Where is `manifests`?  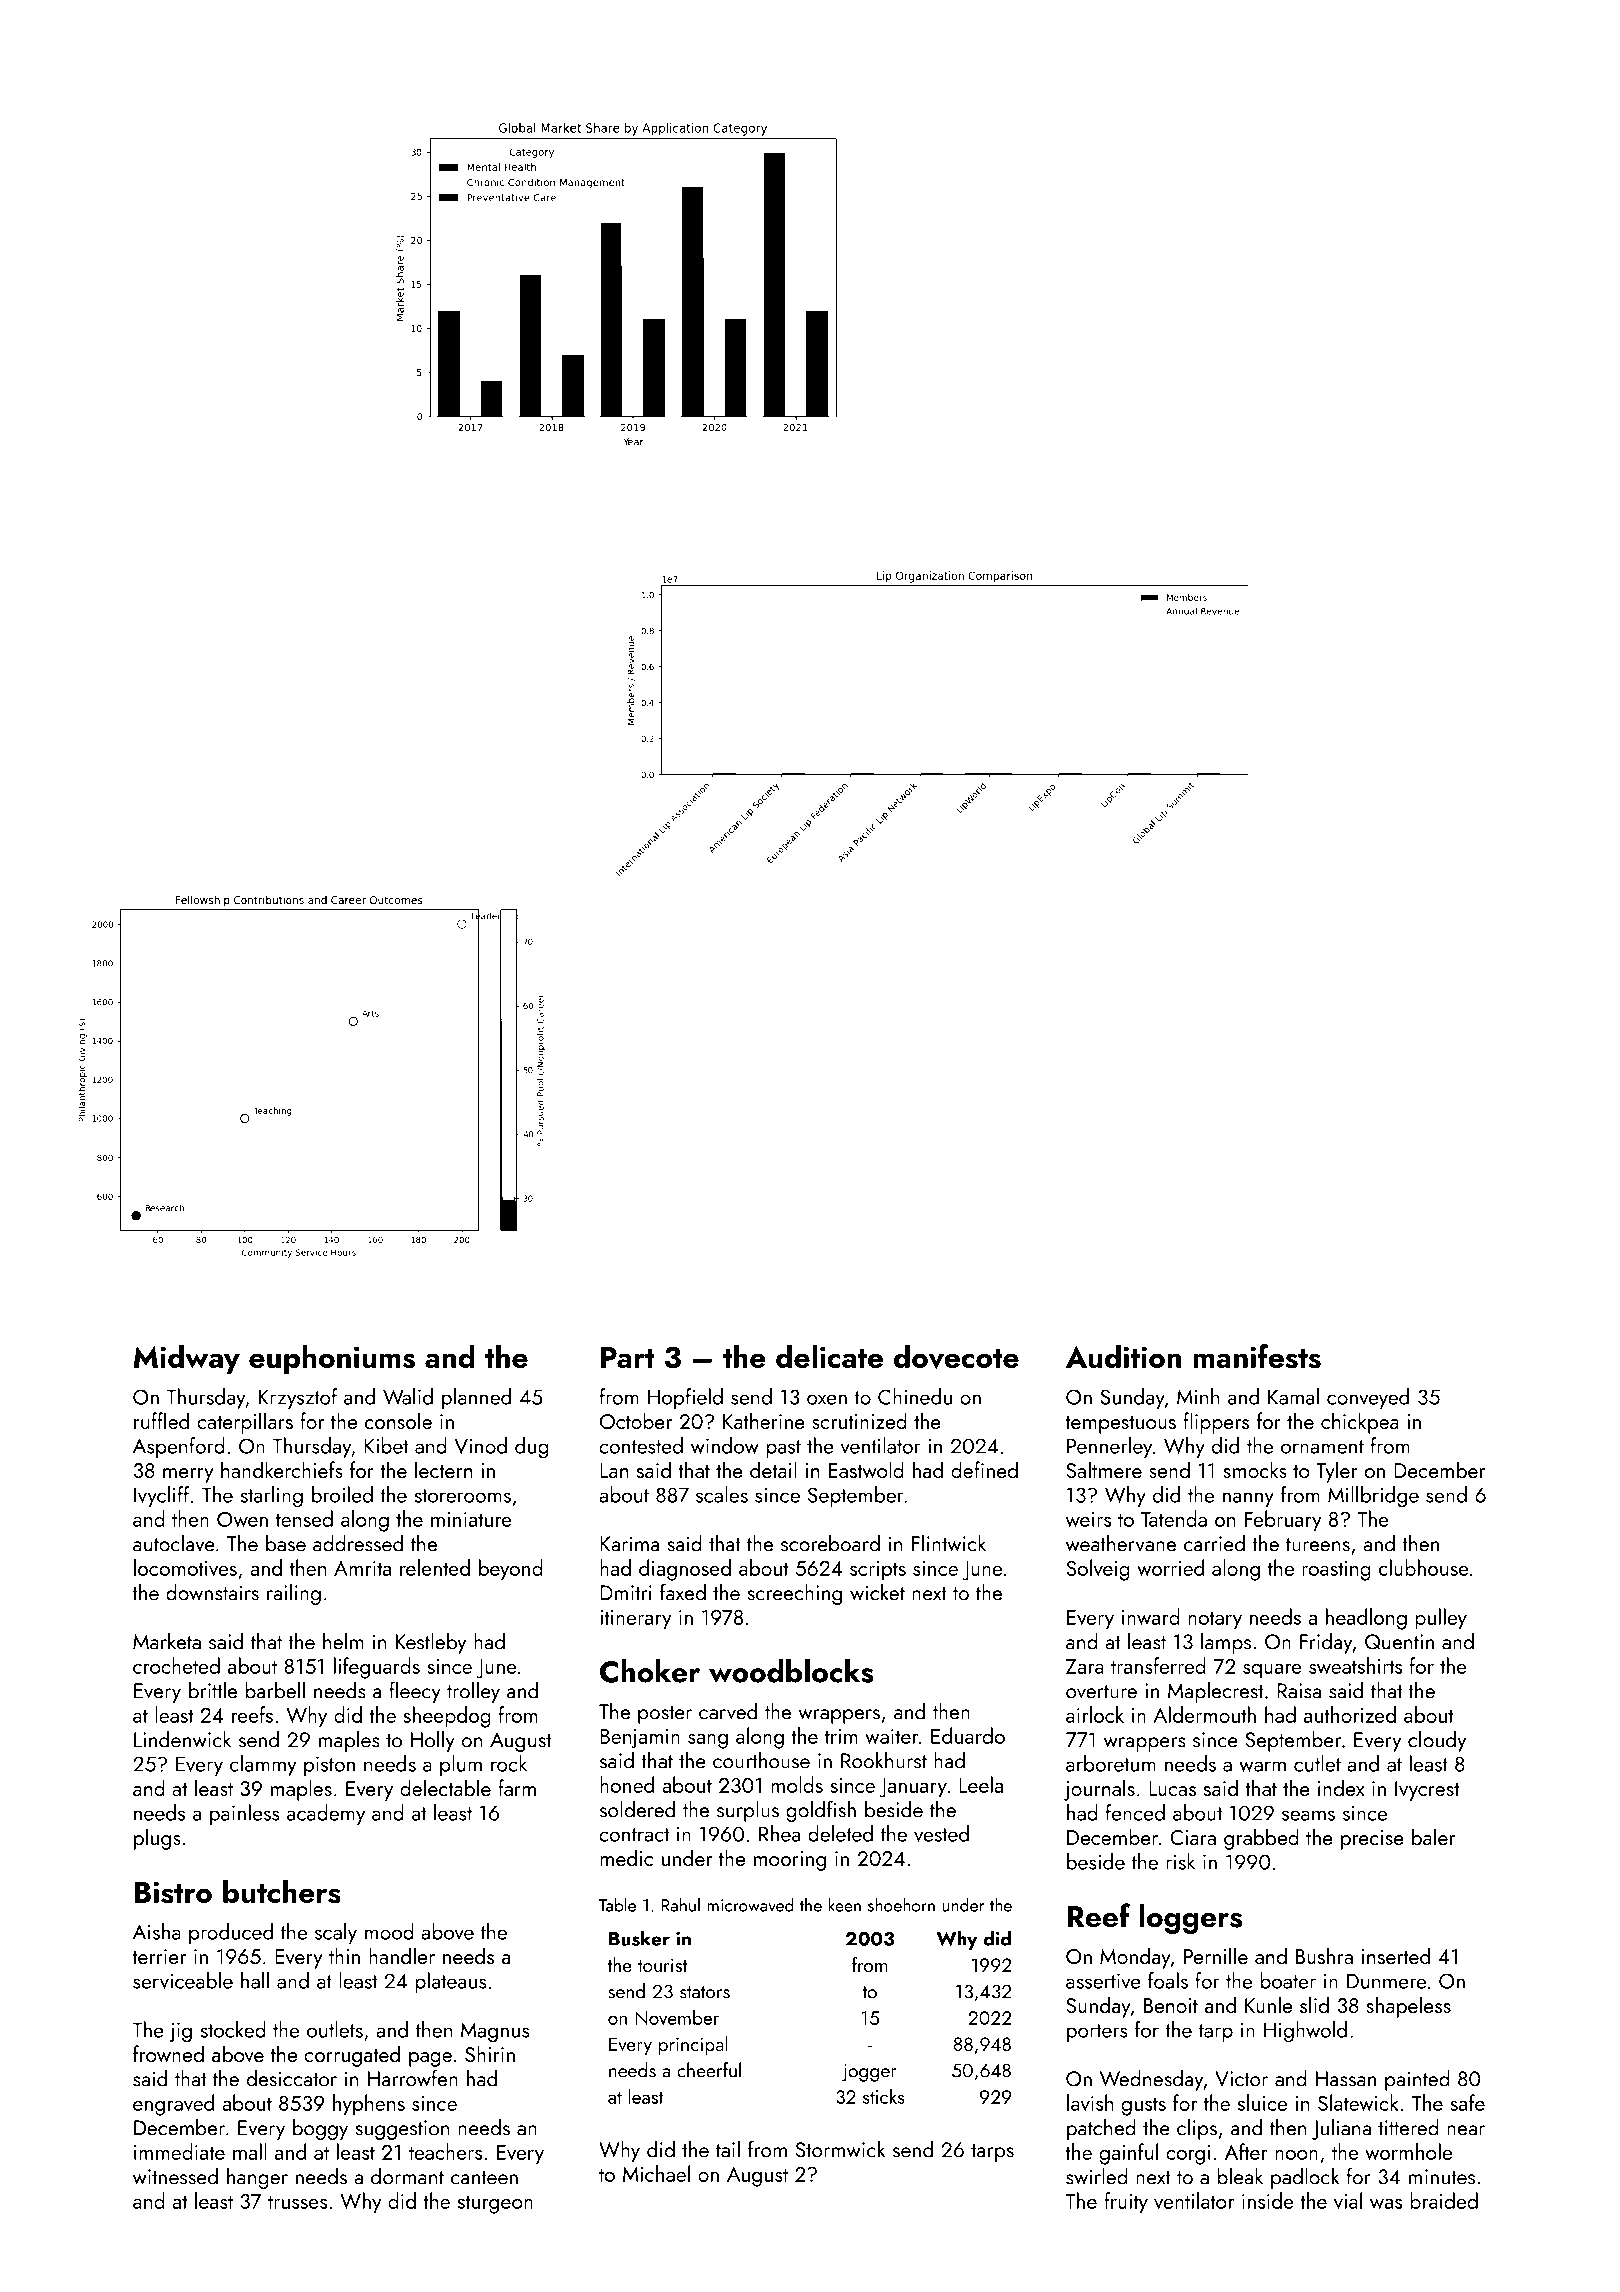 manifests is located at coordinates (1257, 1356).
